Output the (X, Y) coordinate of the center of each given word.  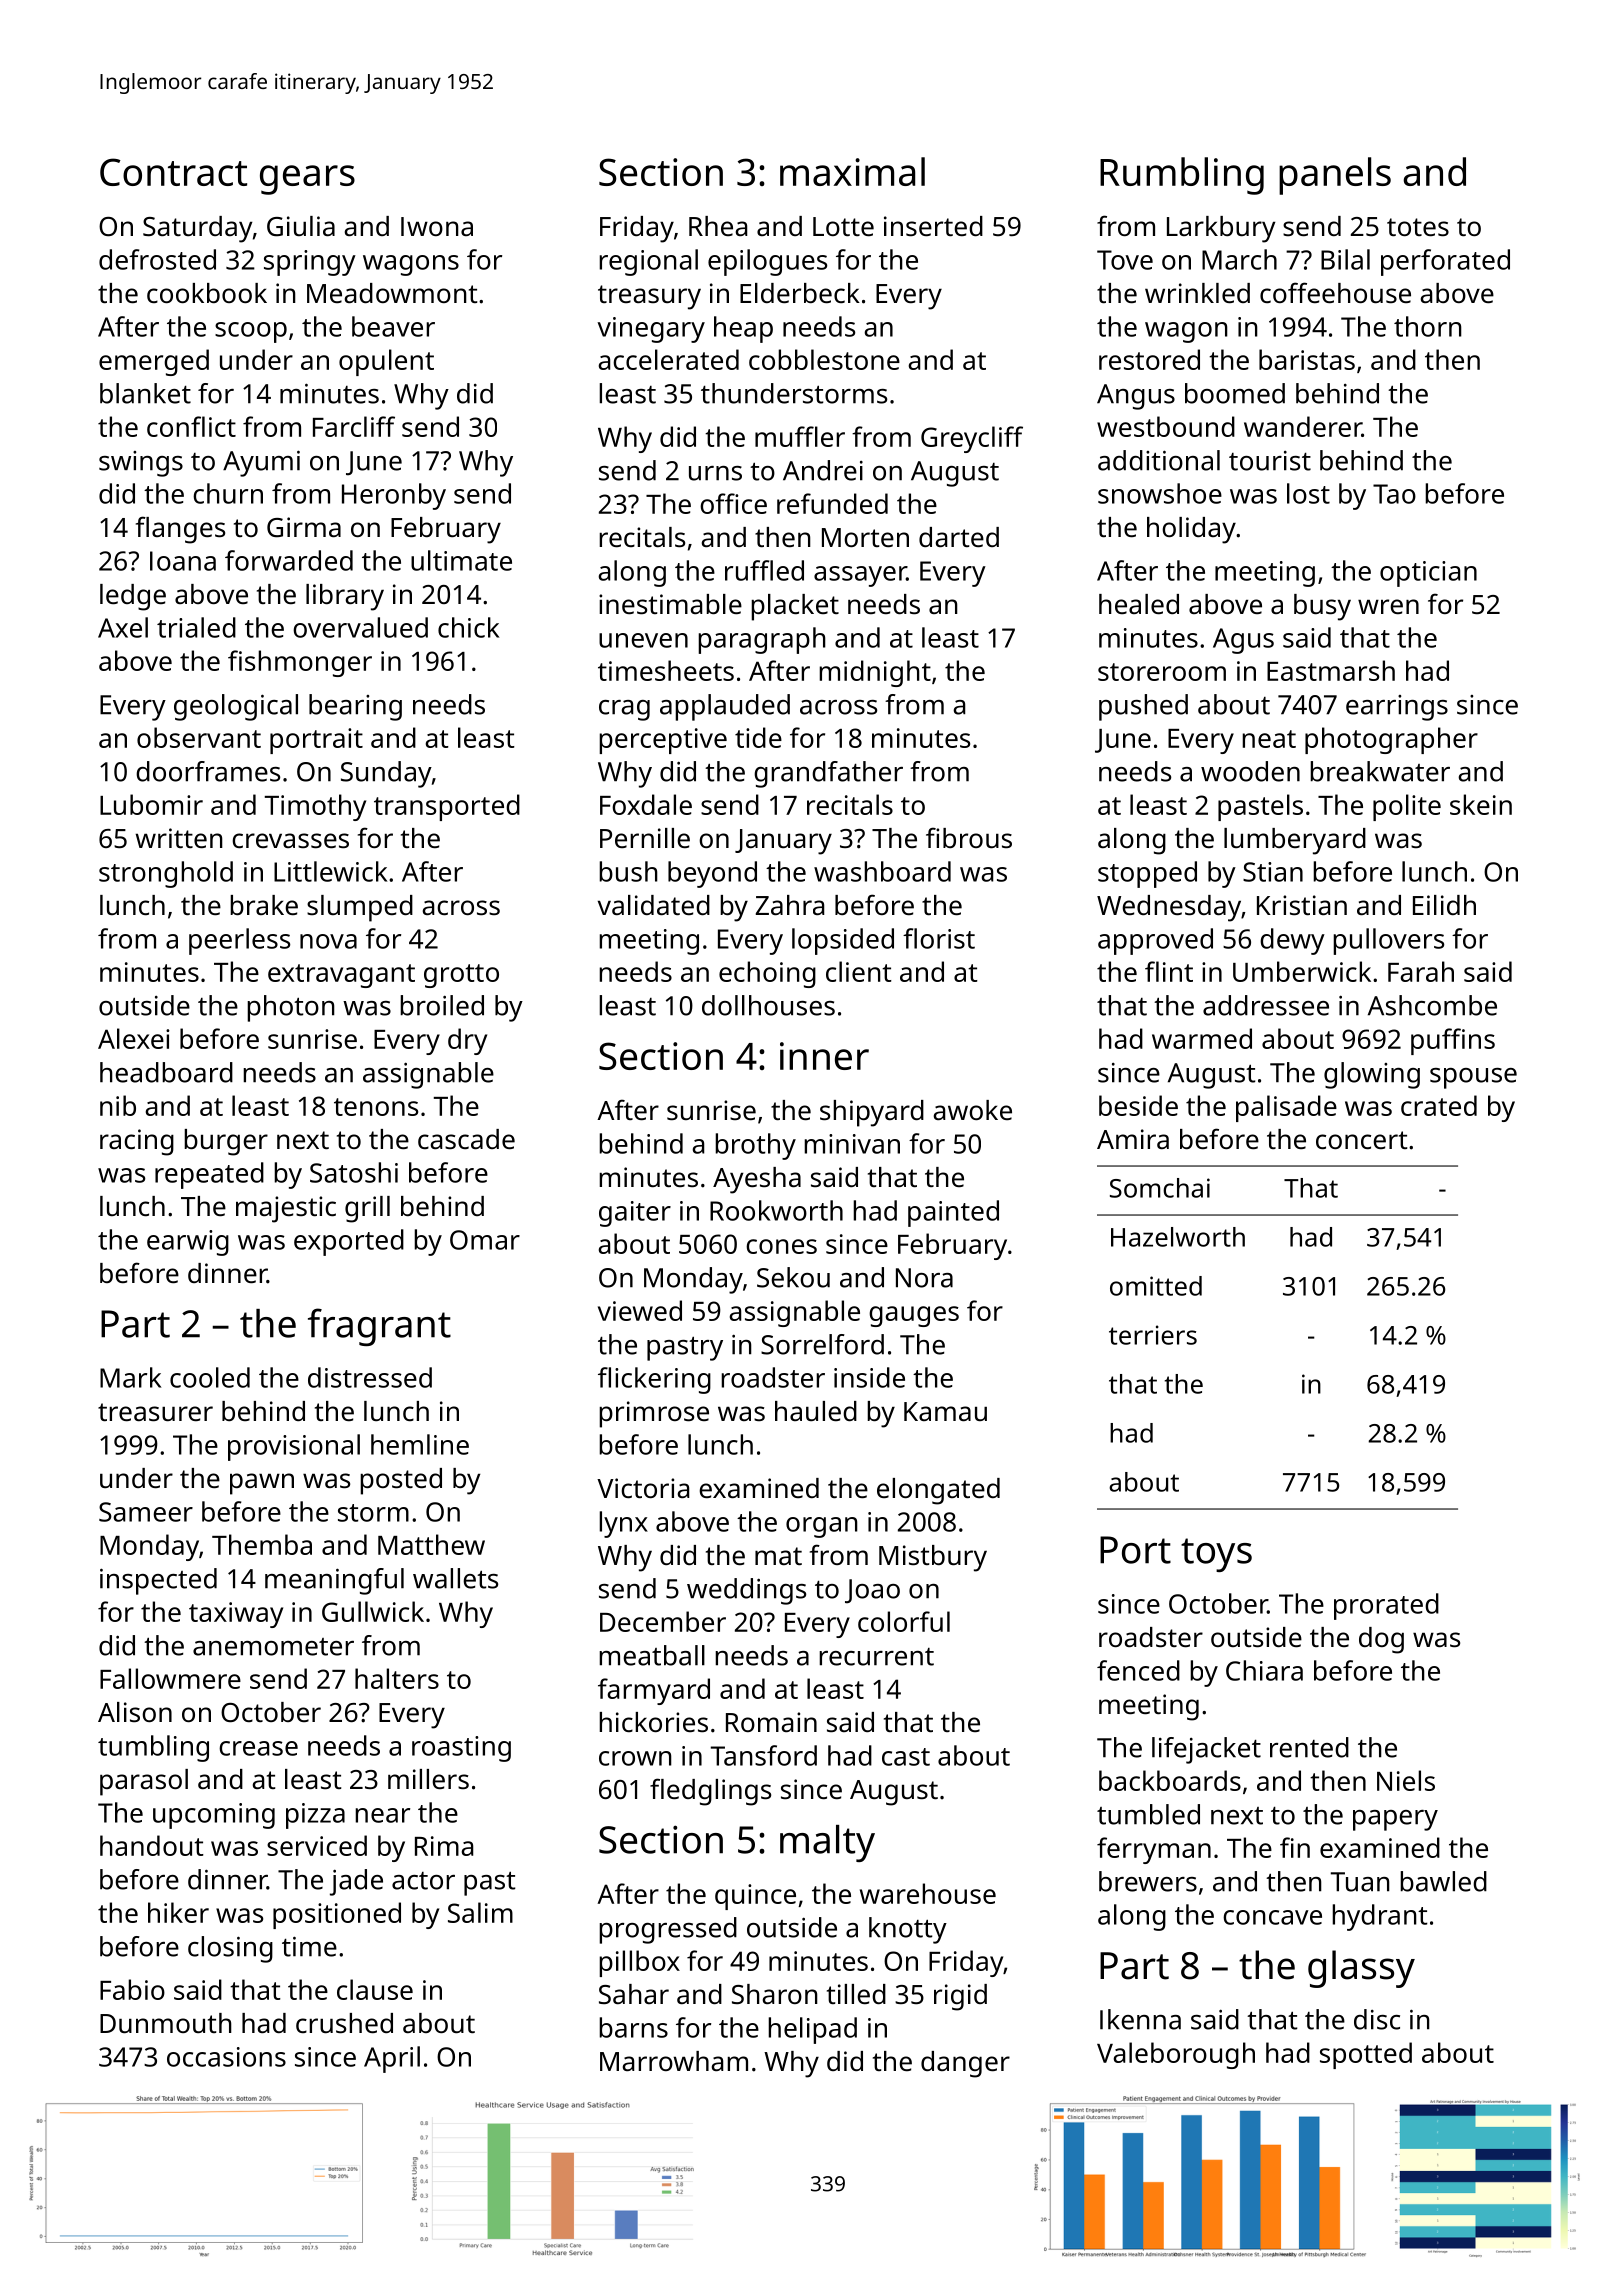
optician (1428, 574)
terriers (1153, 1335)
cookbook (207, 293)
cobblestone (824, 359)
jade (356, 1882)
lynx (623, 1524)
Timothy (315, 807)
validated (654, 905)
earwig (188, 1243)
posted (401, 1481)
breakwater (1380, 771)
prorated (1386, 1606)
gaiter (635, 1214)
